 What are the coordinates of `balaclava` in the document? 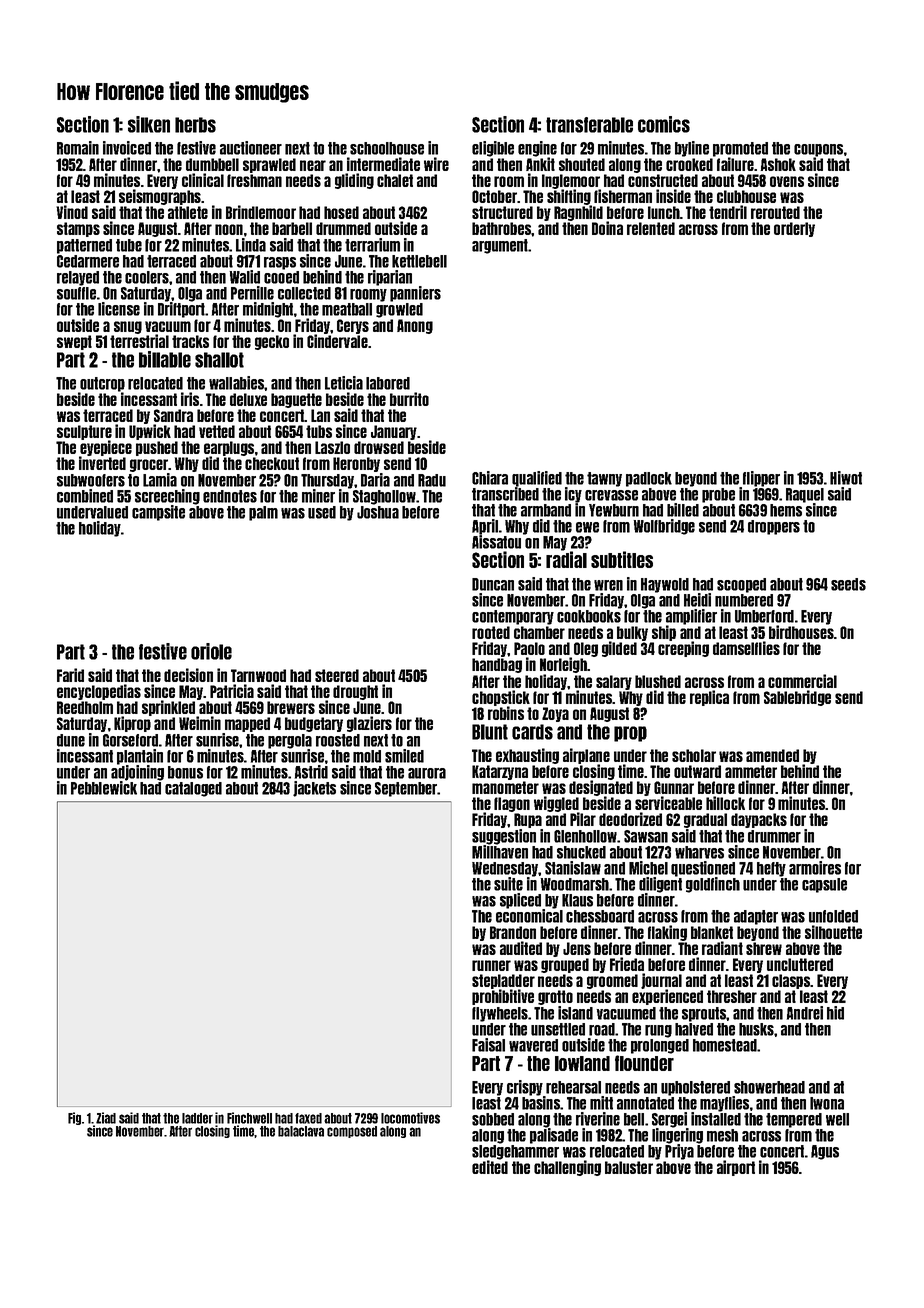 It's located at (301, 1131).
